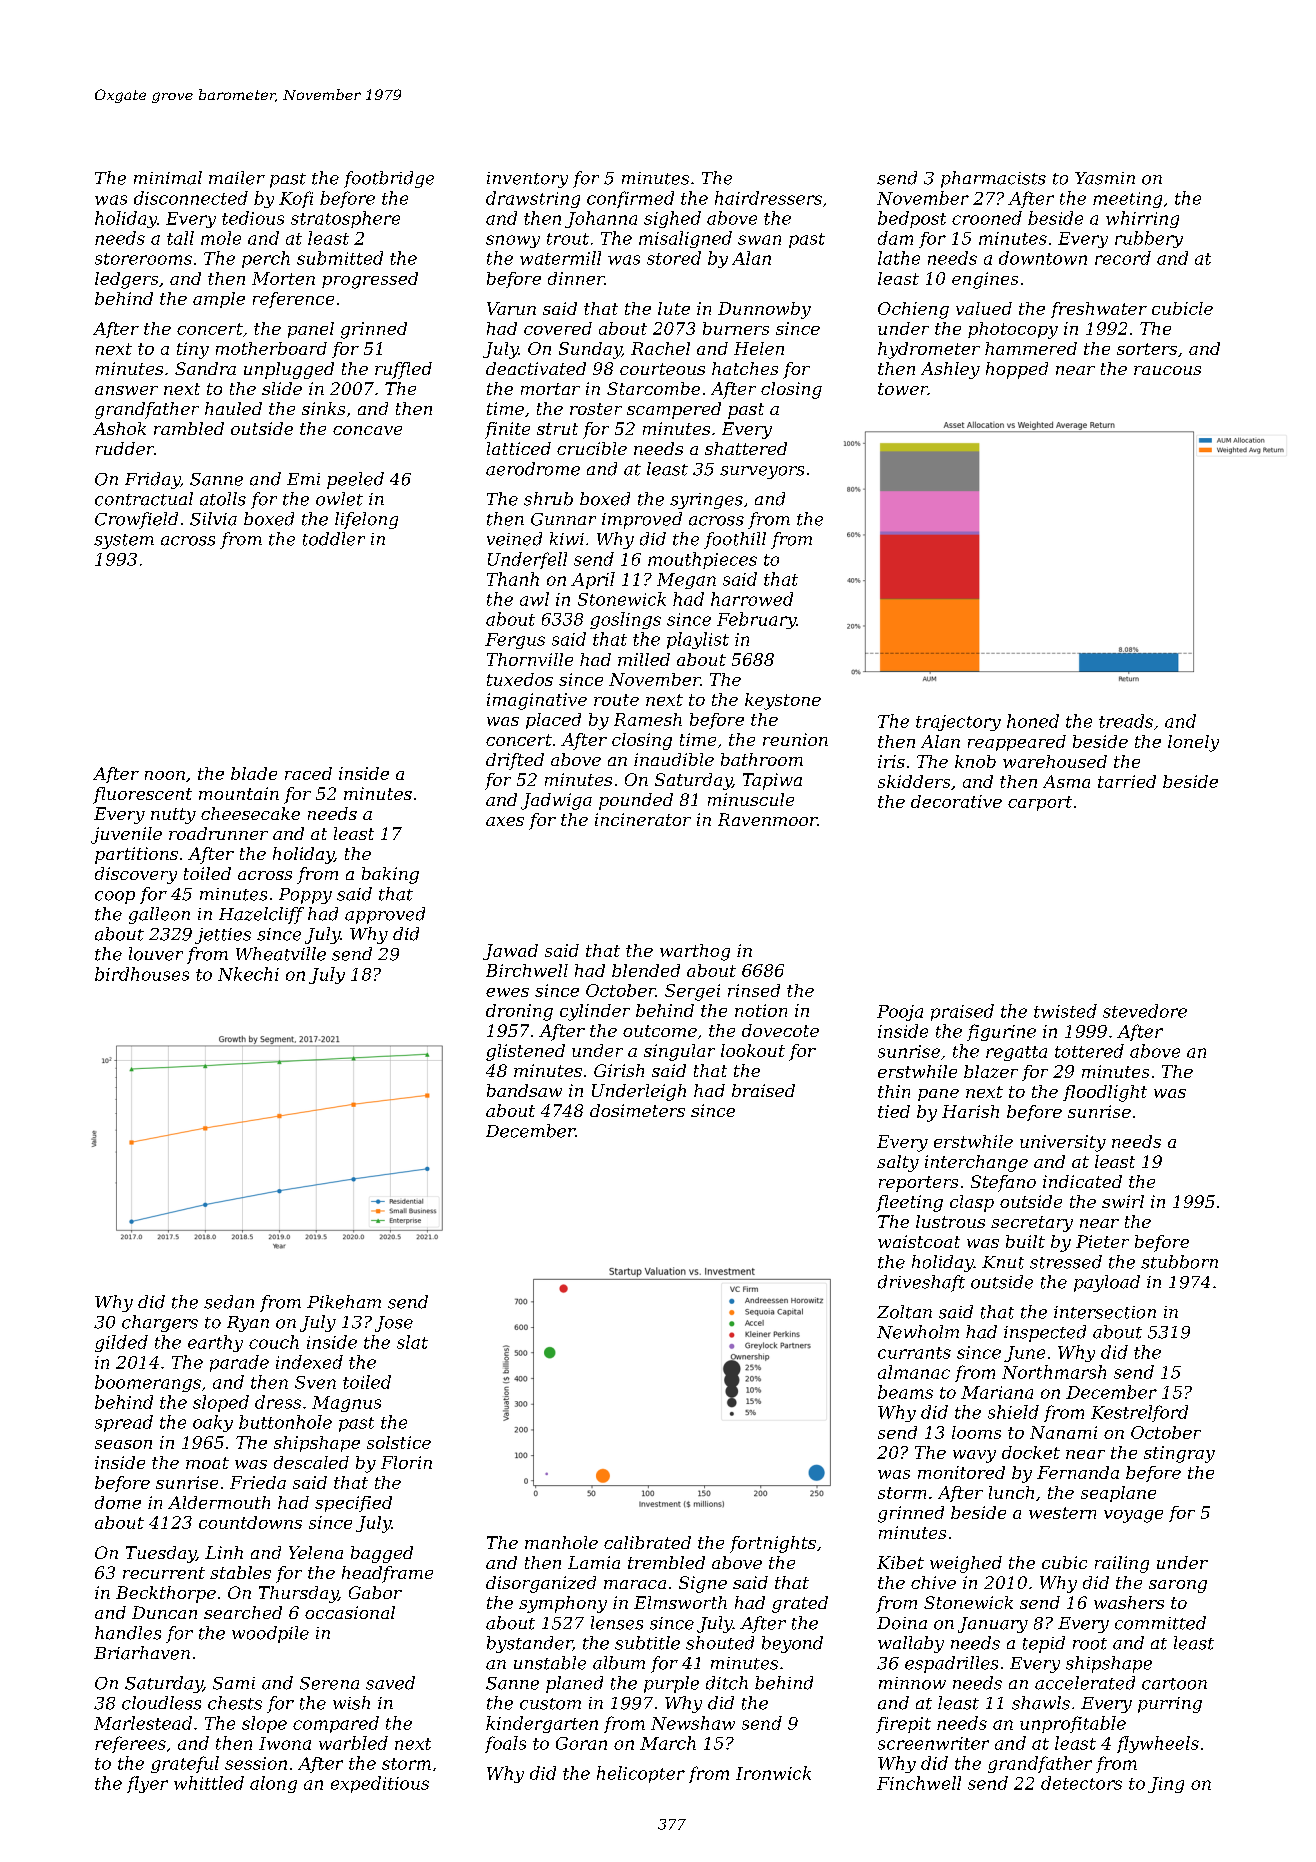  What do you see at coordinates (389, 179) in the image?
I see `footbridge` at bounding box center [389, 179].
